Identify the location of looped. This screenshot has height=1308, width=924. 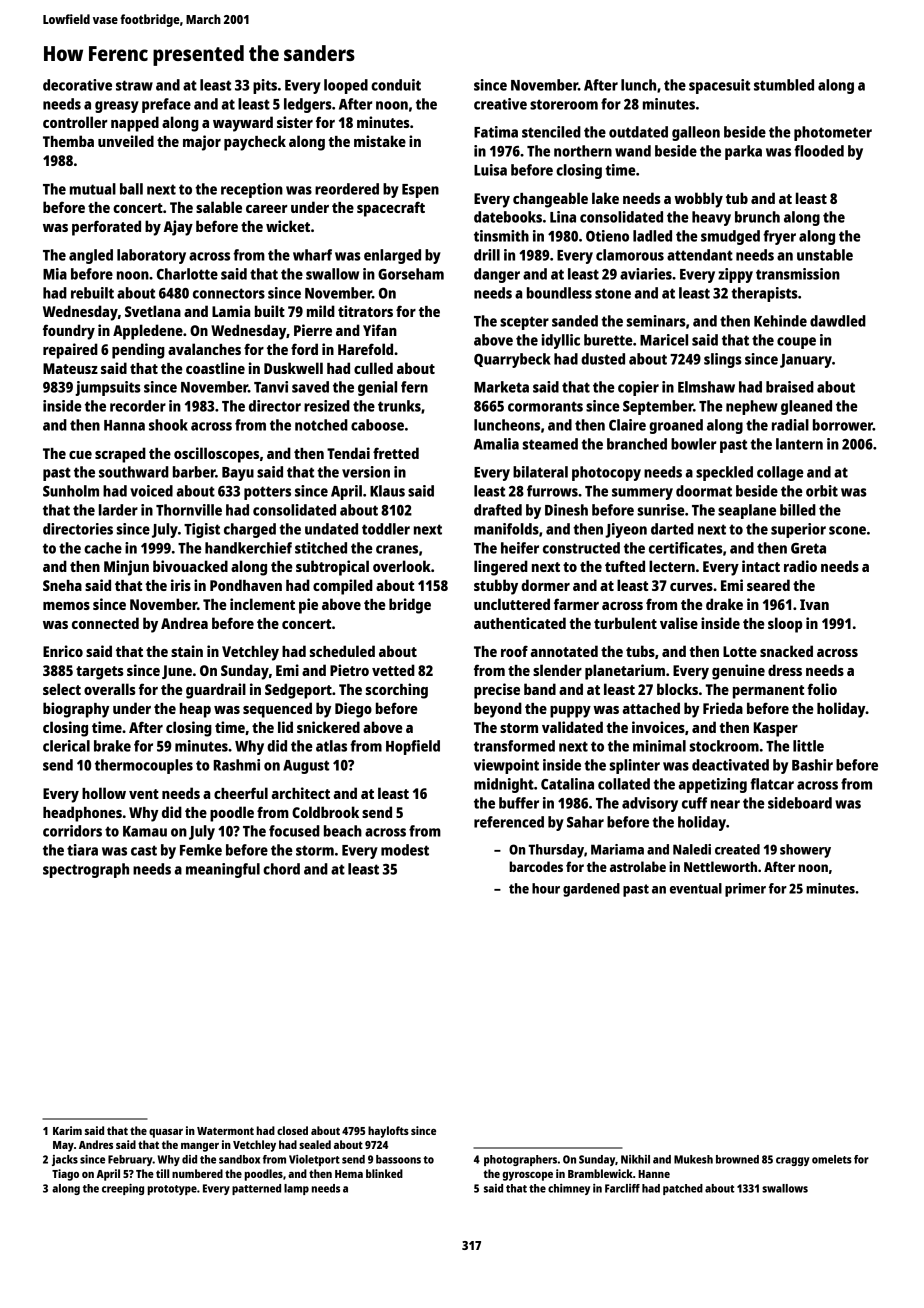
(346, 86).
